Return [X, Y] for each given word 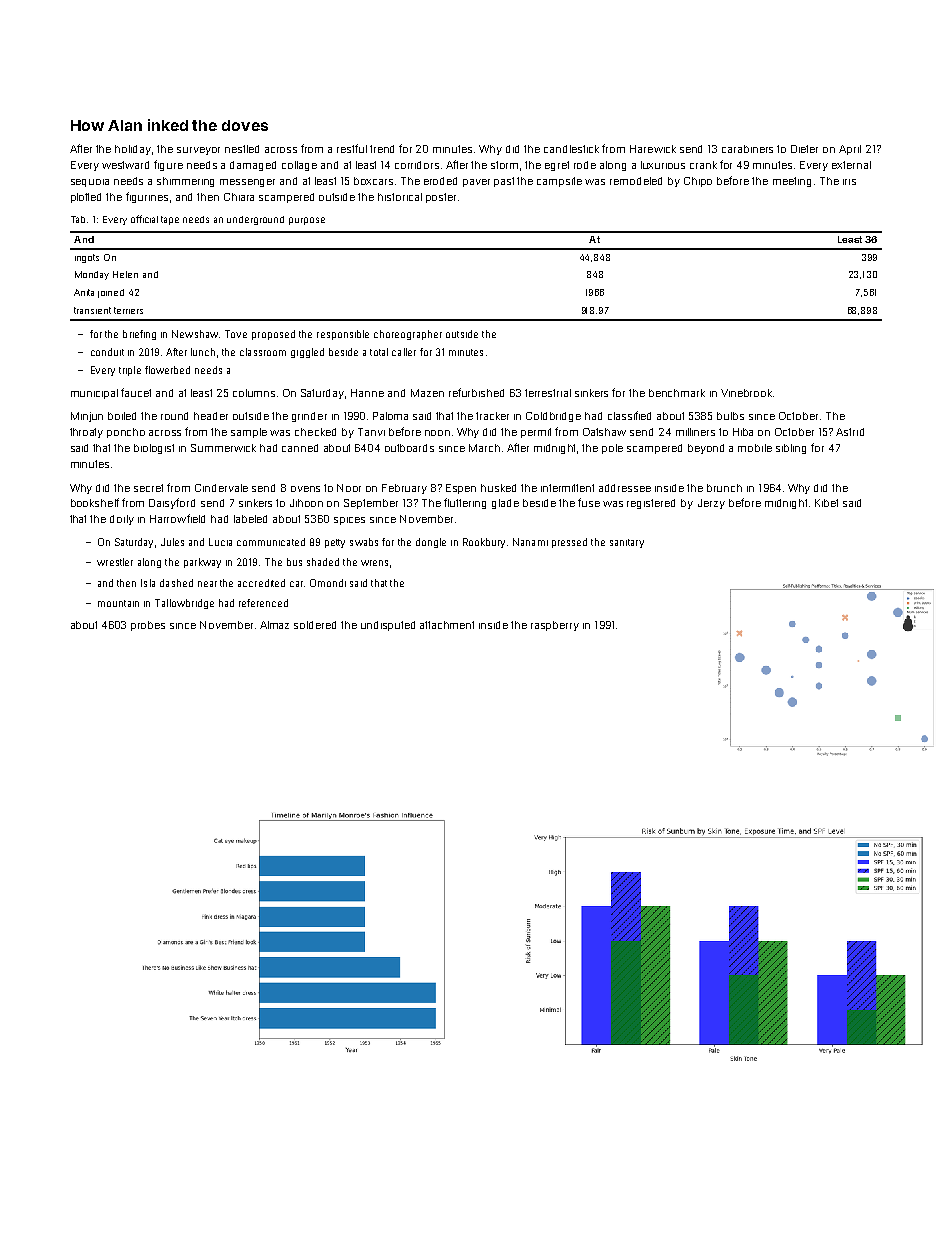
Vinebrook [746, 393]
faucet [136, 392]
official [144, 219]
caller [404, 352]
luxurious [663, 165]
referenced [263, 603]
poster [441, 198]
